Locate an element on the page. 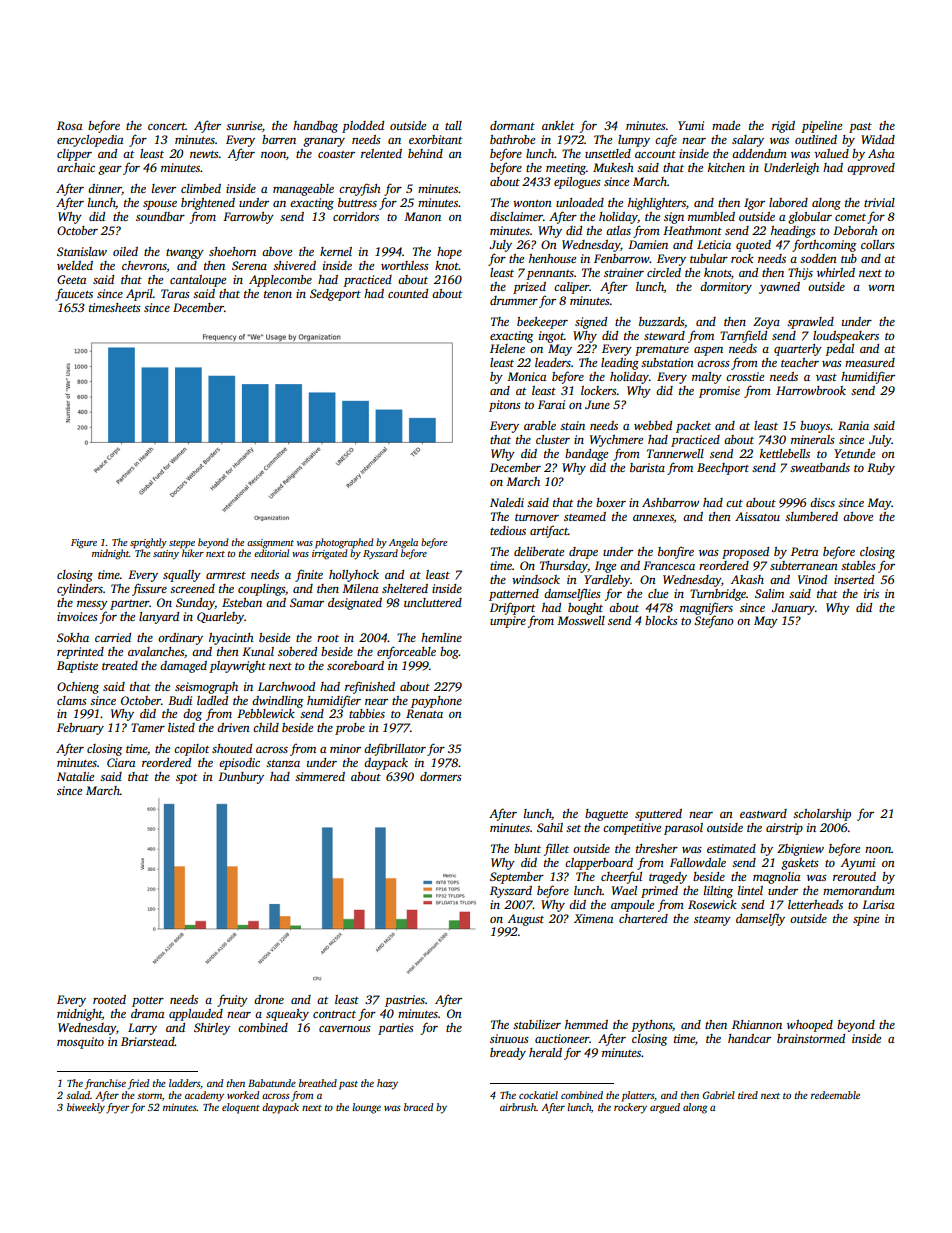 This image has height=1233, width=952. unloaded is located at coordinates (580, 202).
